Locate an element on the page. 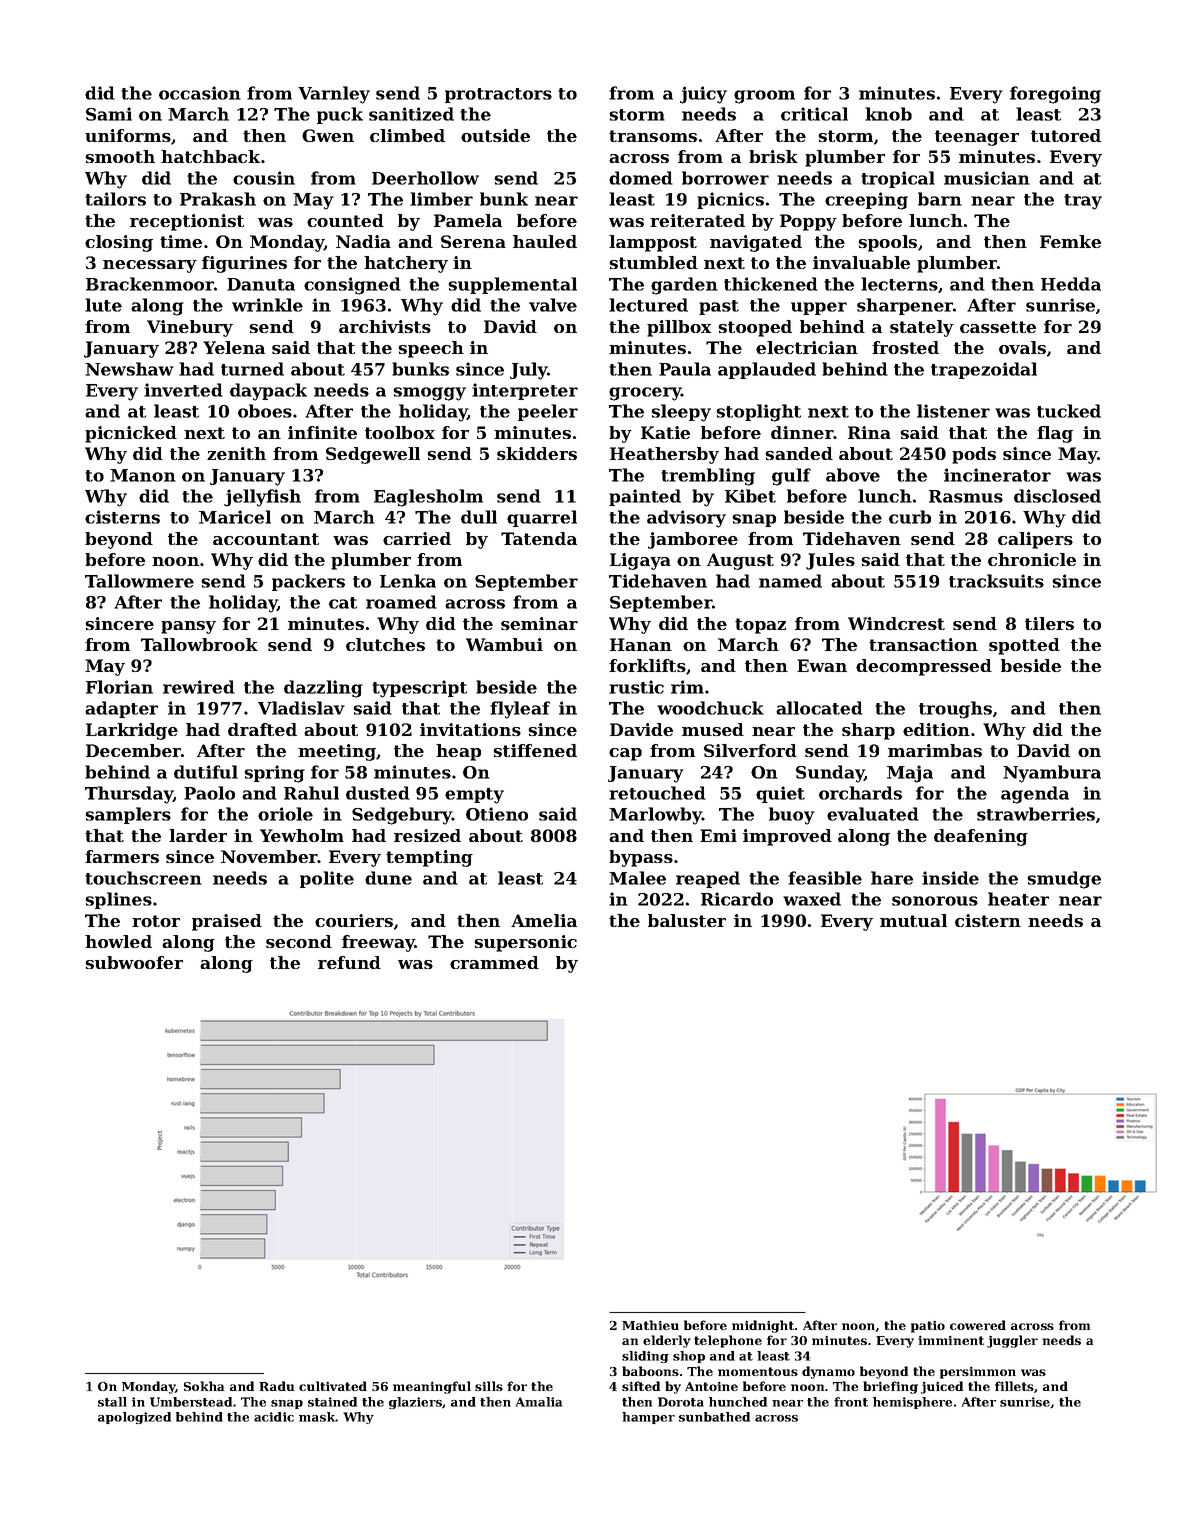 The image size is (1187, 1536). Sami is located at coordinates (109, 114).
